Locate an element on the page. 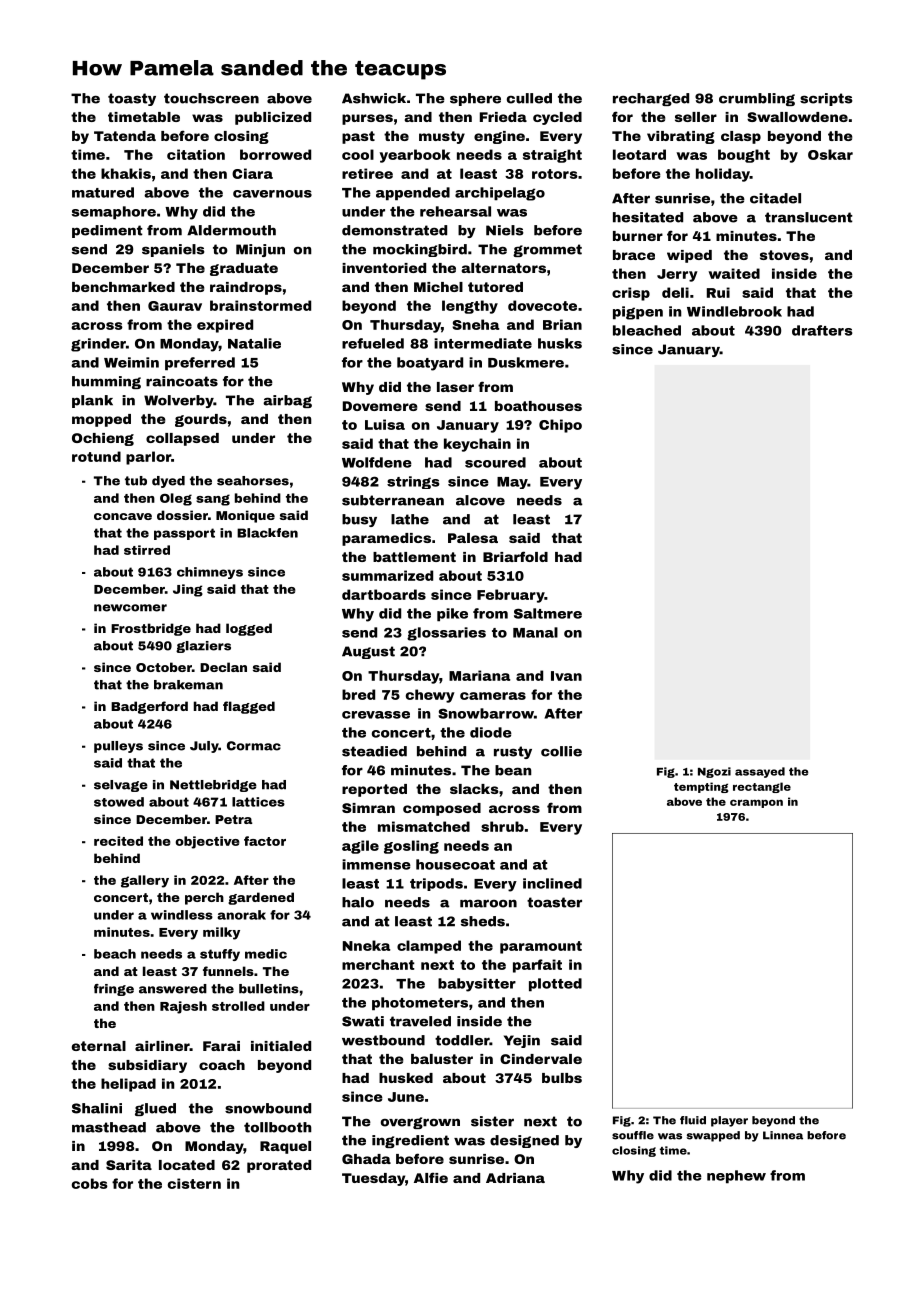 The width and height of the page is (924, 1308). rehearsal is located at coordinates (455, 211).
